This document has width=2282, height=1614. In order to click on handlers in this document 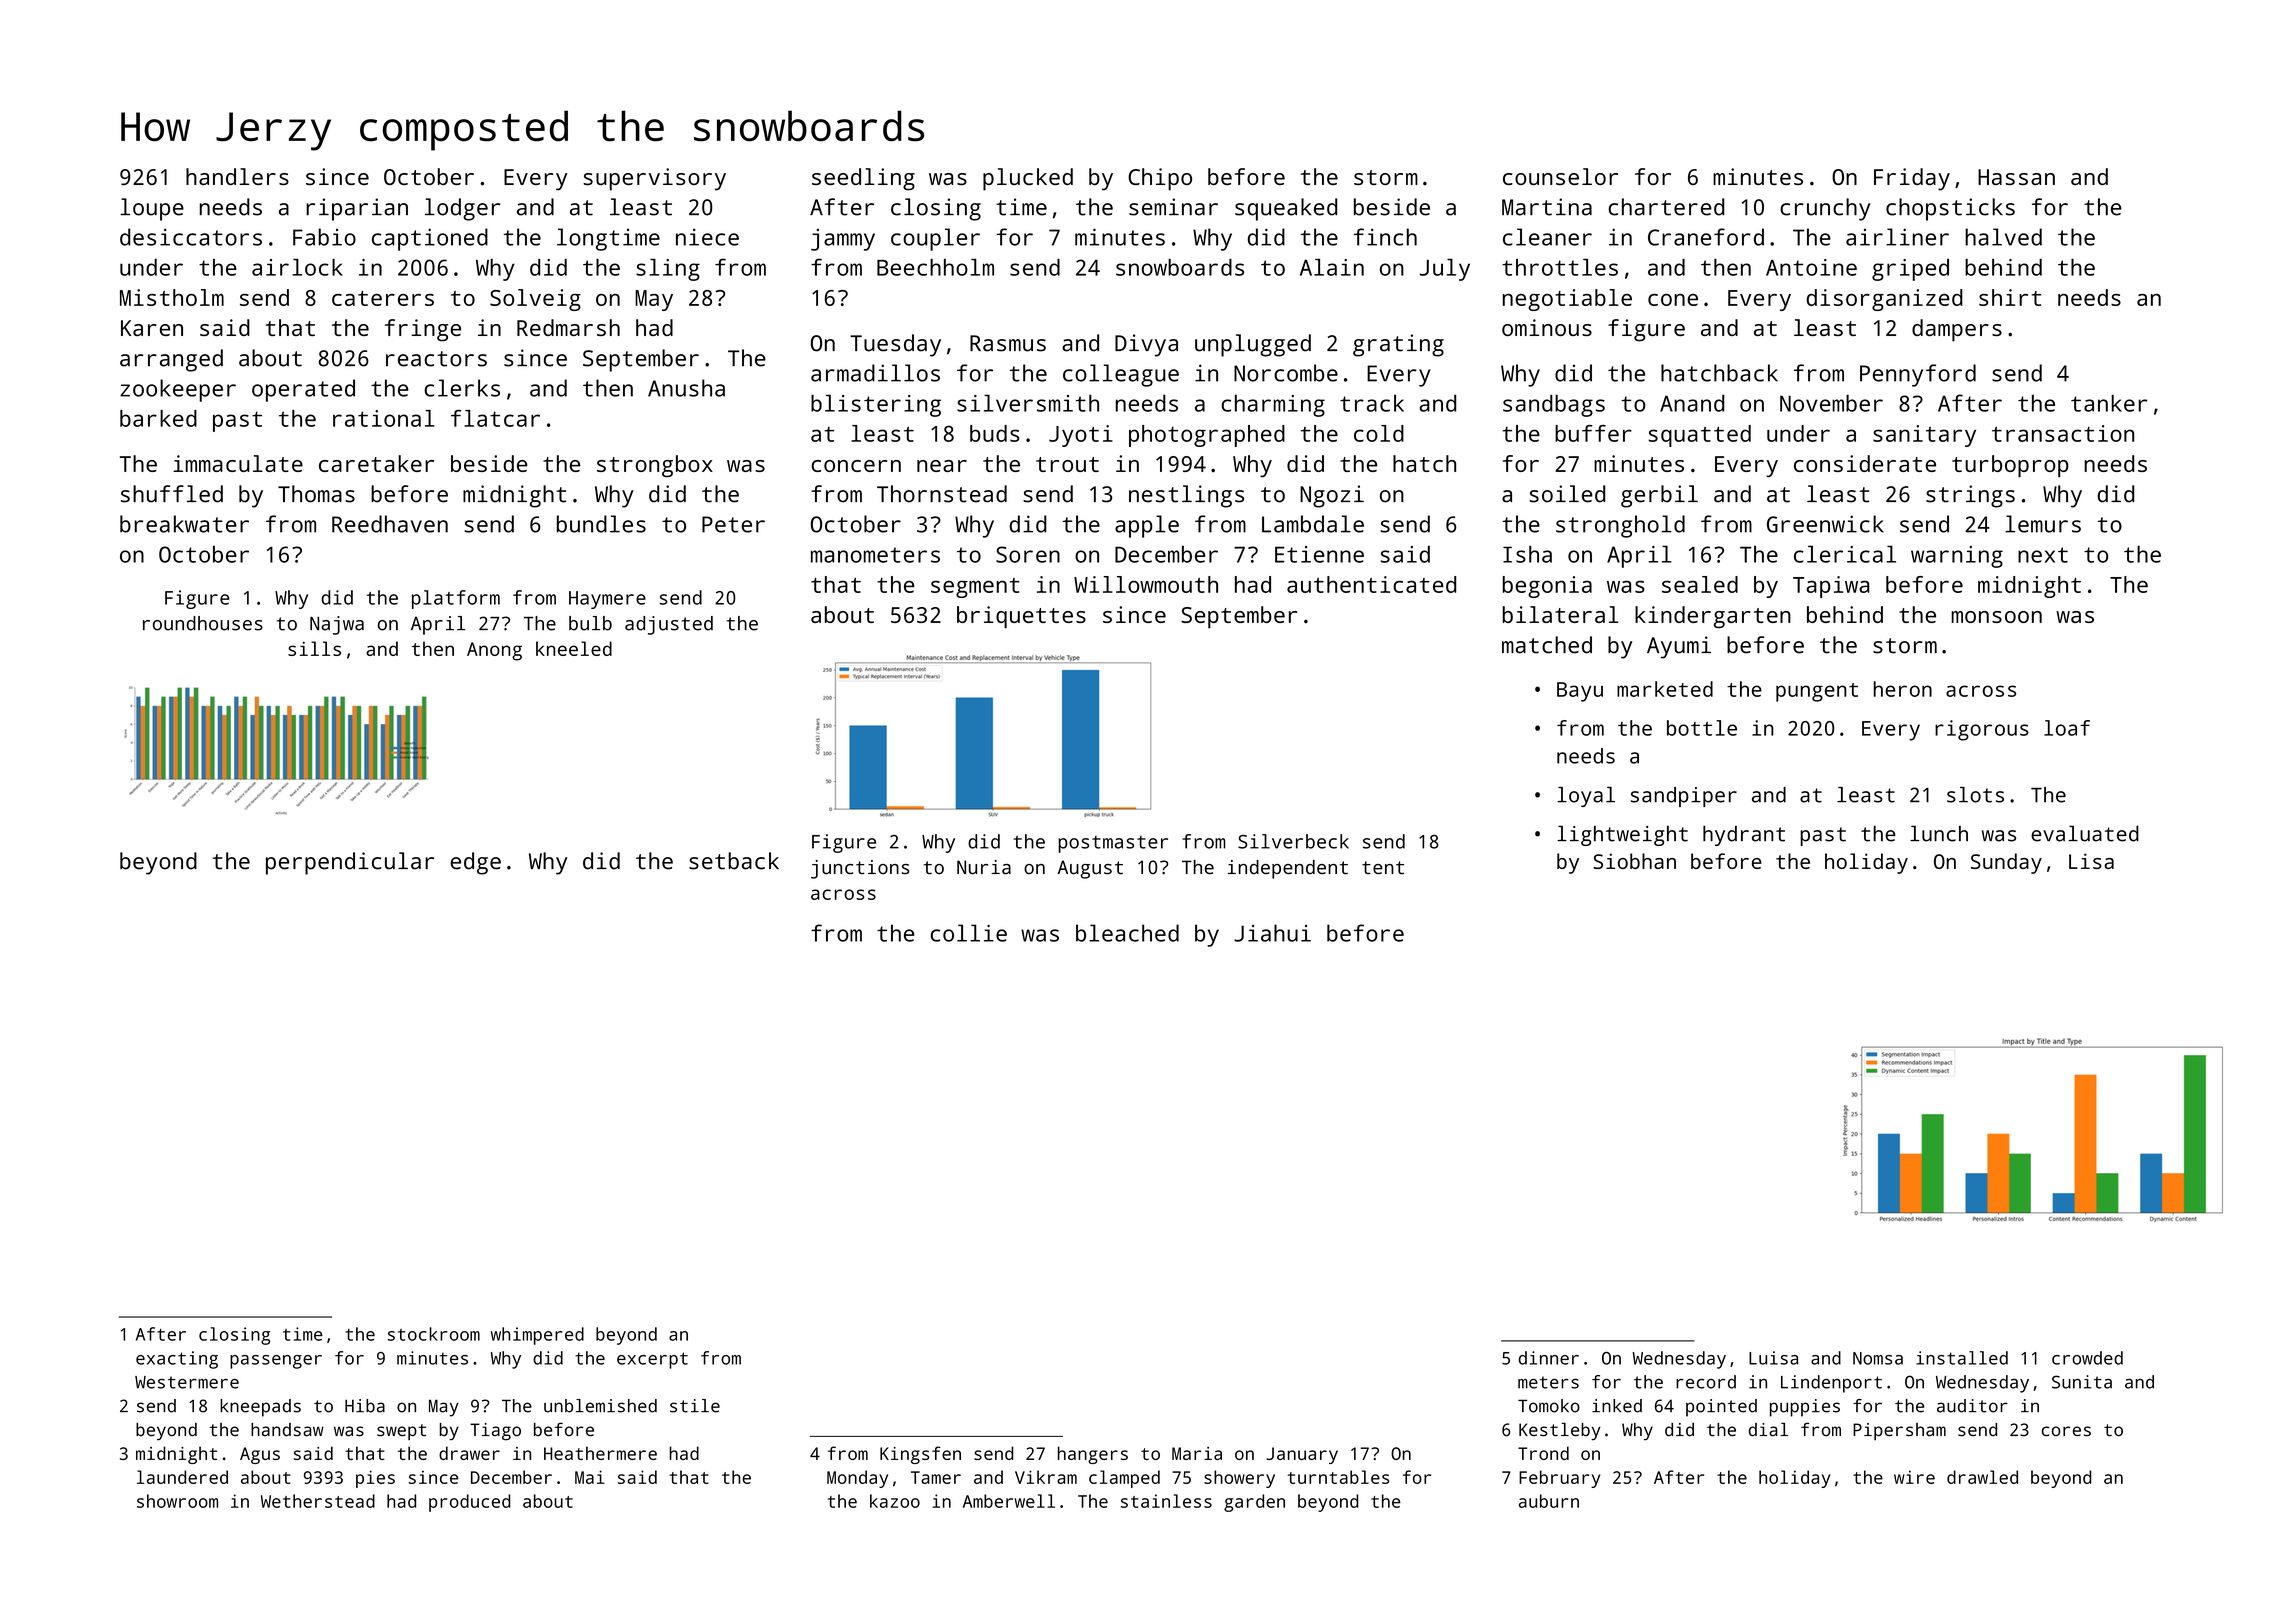, I will do `click(237, 176)`.
